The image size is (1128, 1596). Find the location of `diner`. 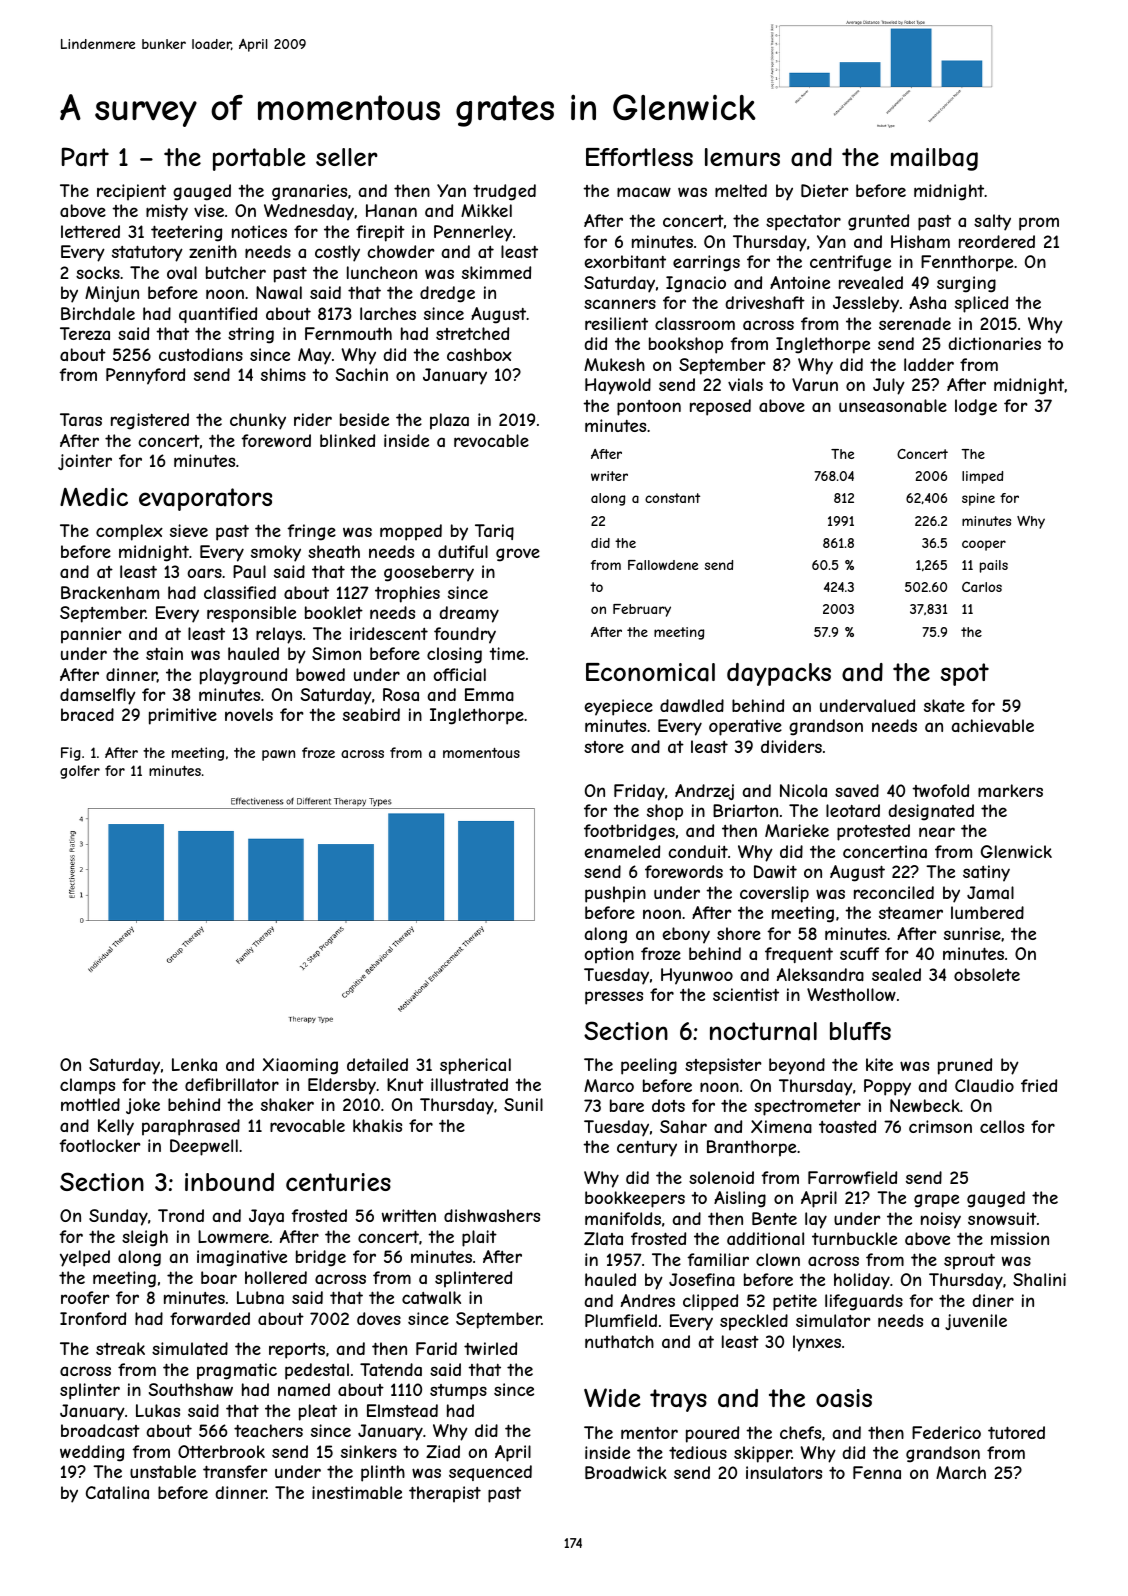

diner is located at coordinates (993, 1300).
